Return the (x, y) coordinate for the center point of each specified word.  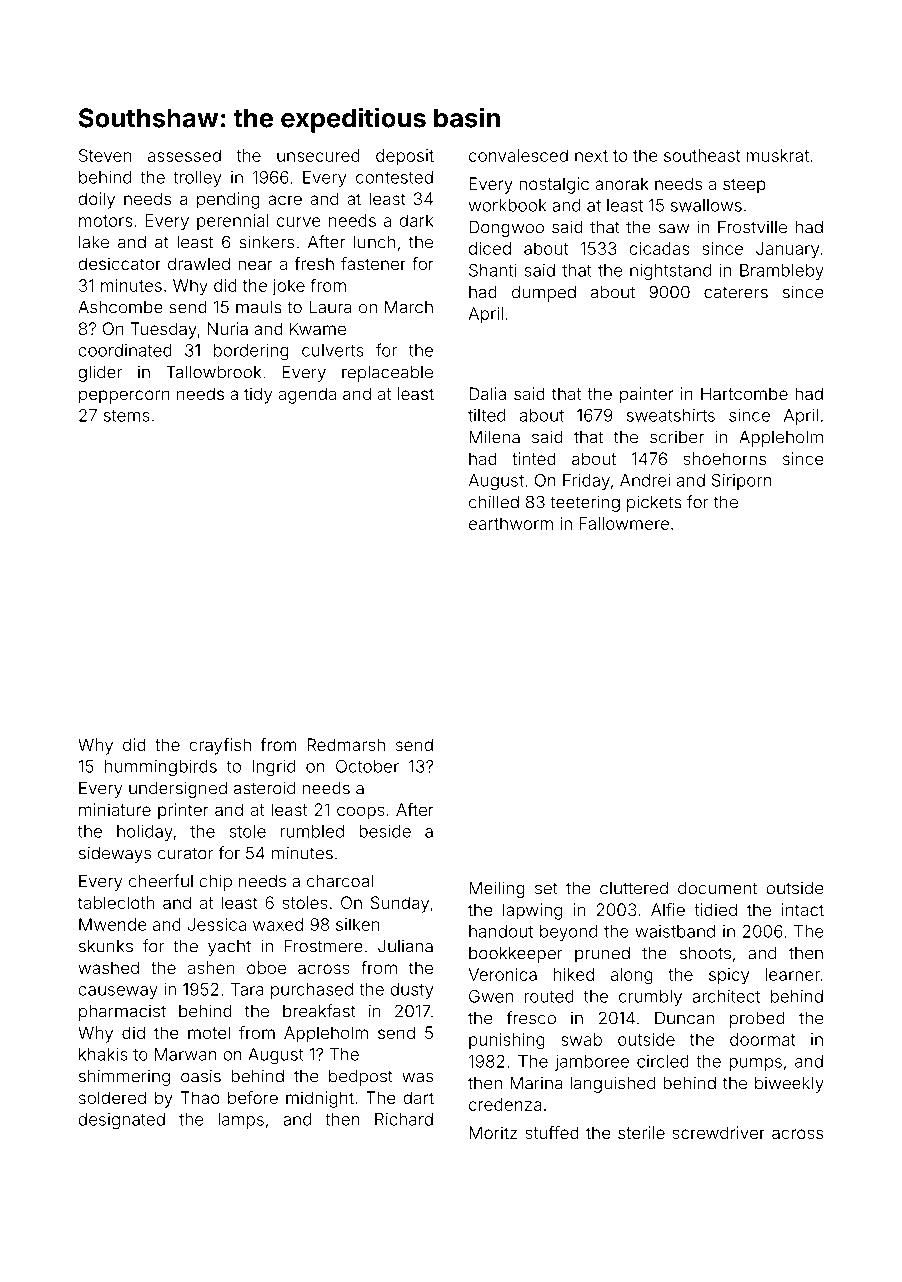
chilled (494, 502)
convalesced (518, 155)
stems (127, 416)
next (591, 156)
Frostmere (324, 946)
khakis (103, 1054)
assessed (184, 155)
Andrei (645, 480)
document (717, 888)
